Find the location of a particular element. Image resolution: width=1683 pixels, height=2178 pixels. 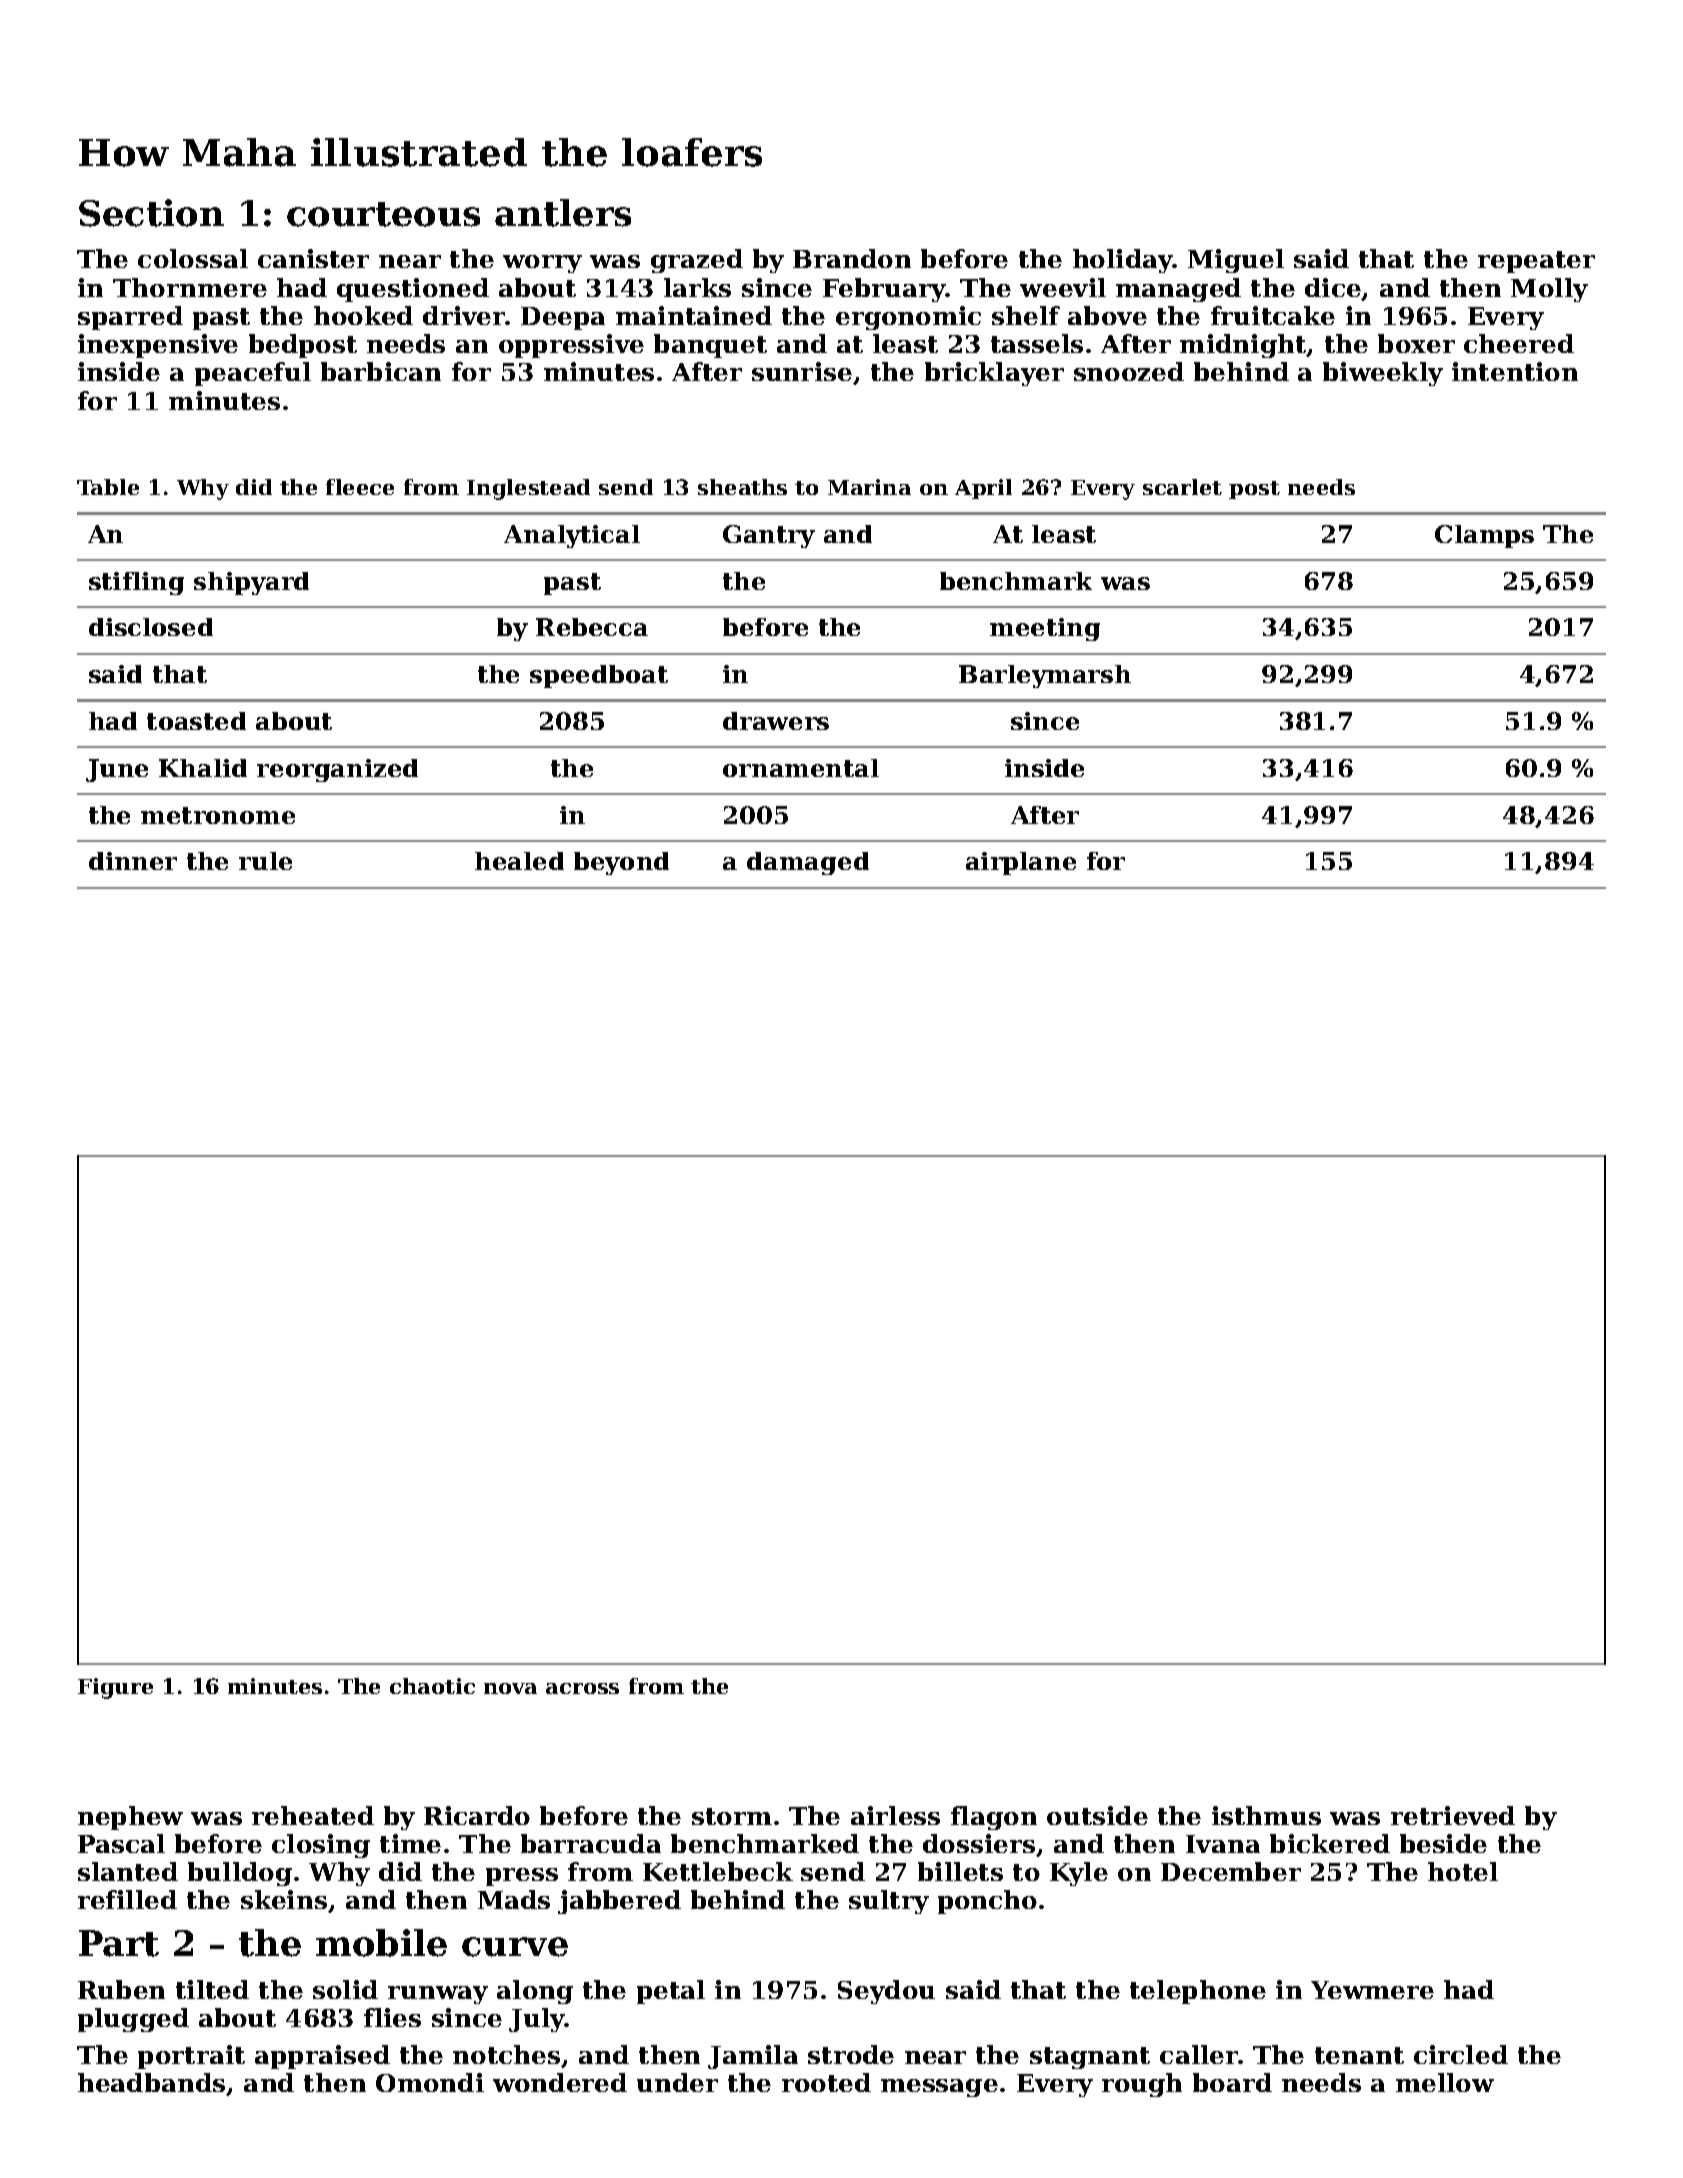

shipyard is located at coordinates (251, 583).
